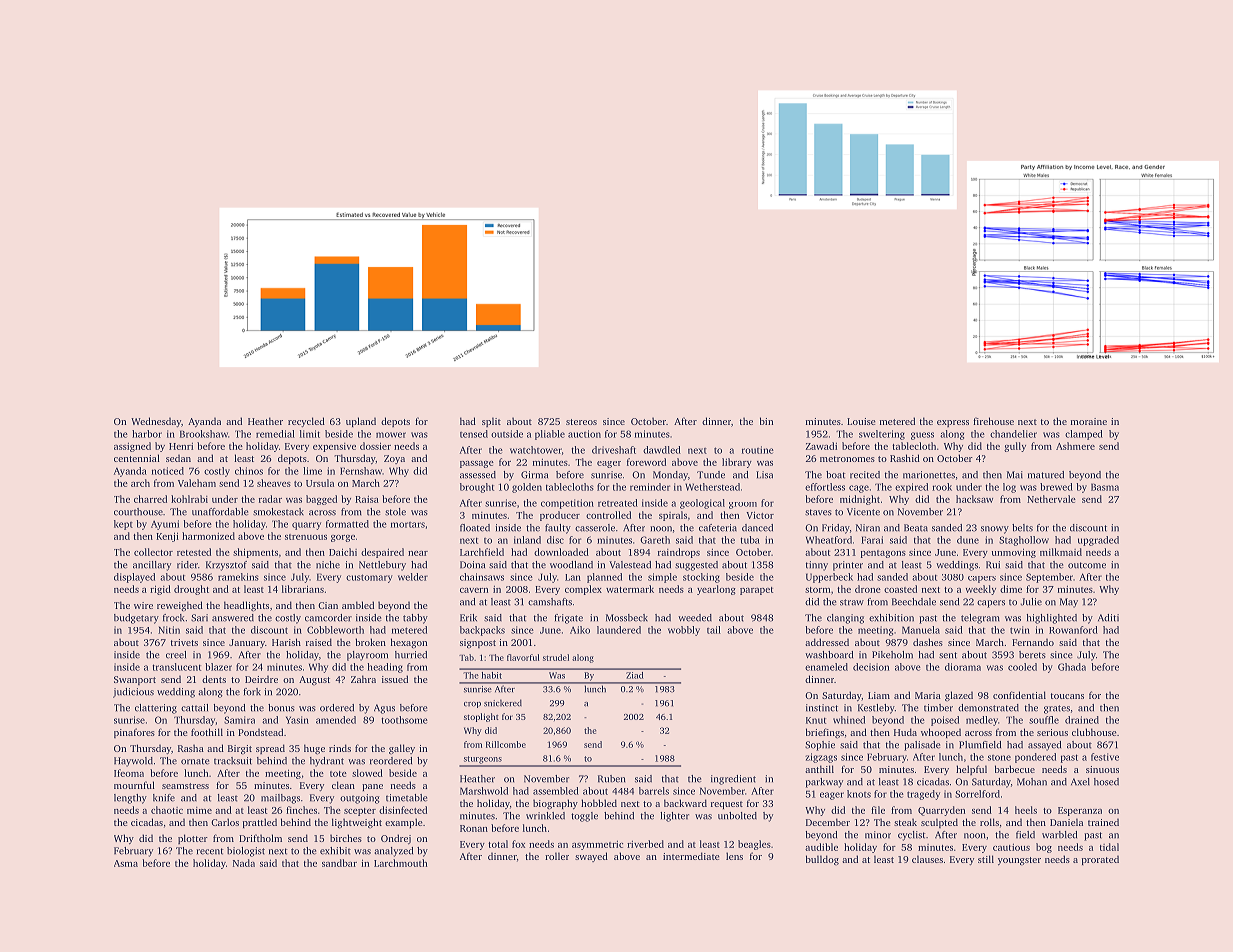 The height and width of the screenshot is (952, 1233). Describe the element at coordinates (581, 422) in the screenshot. I see `stereos` at that location.
